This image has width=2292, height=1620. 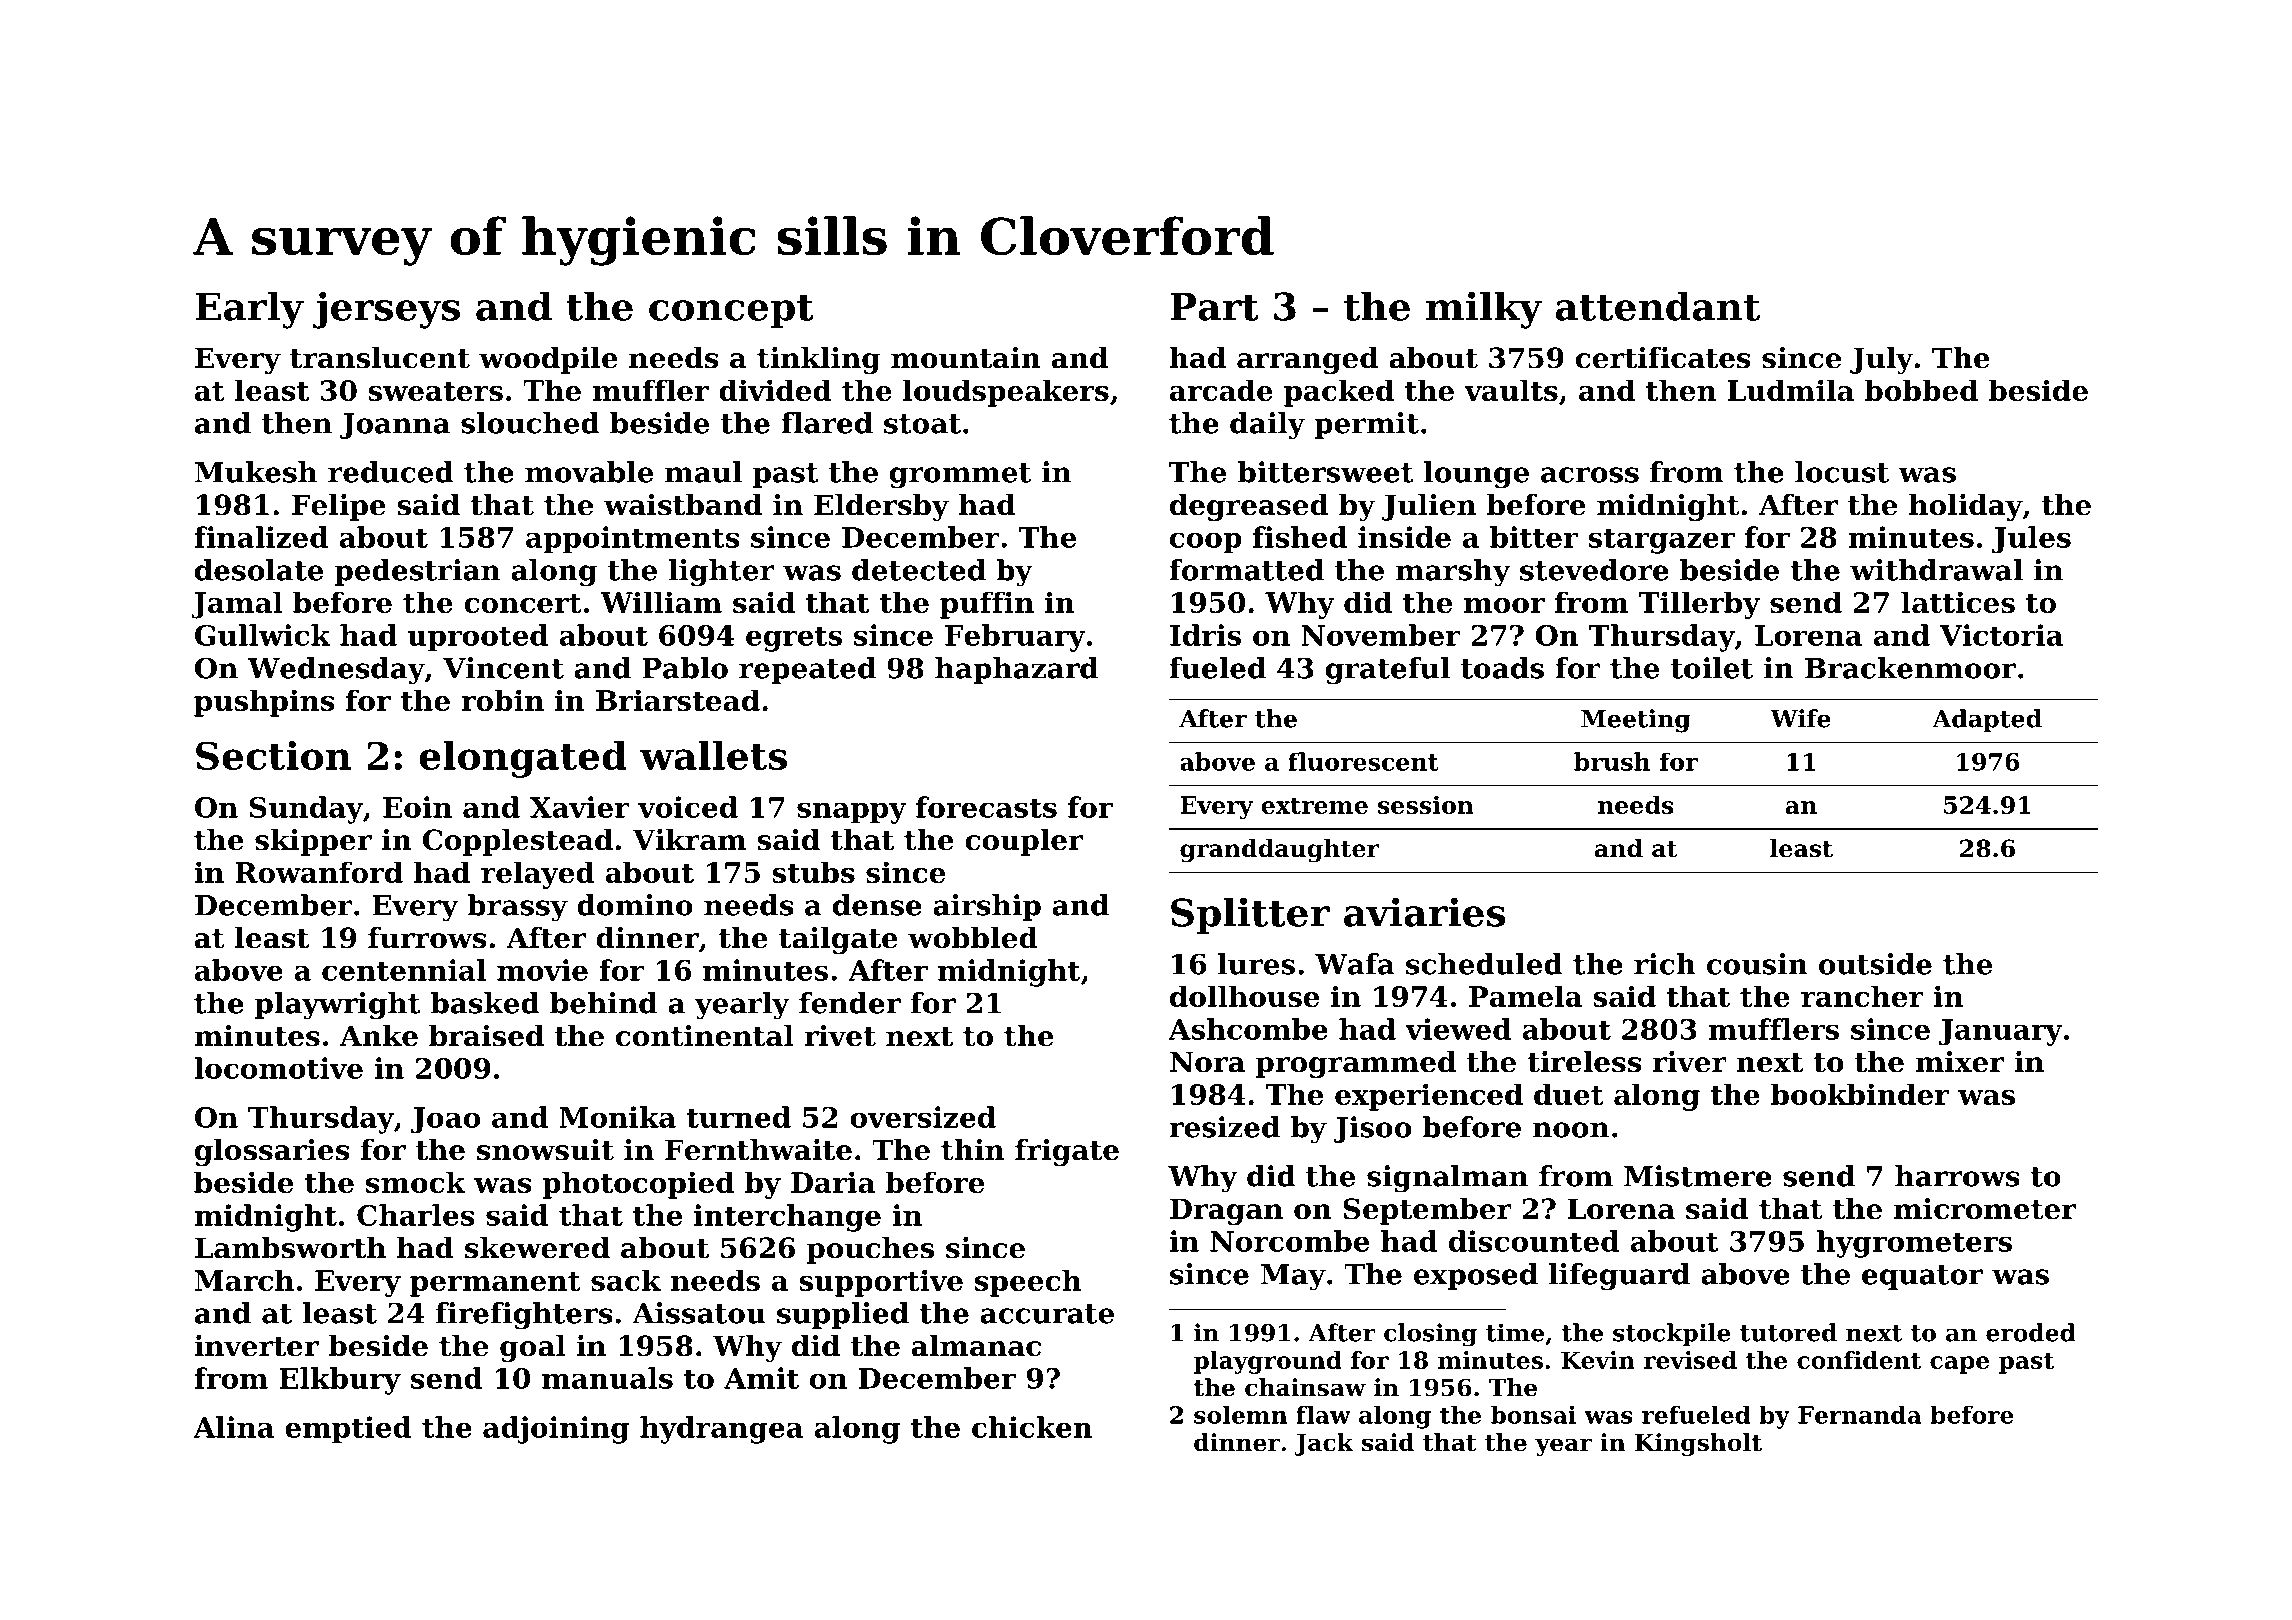 I want to click on reduced, so click(x=391, y=472).
